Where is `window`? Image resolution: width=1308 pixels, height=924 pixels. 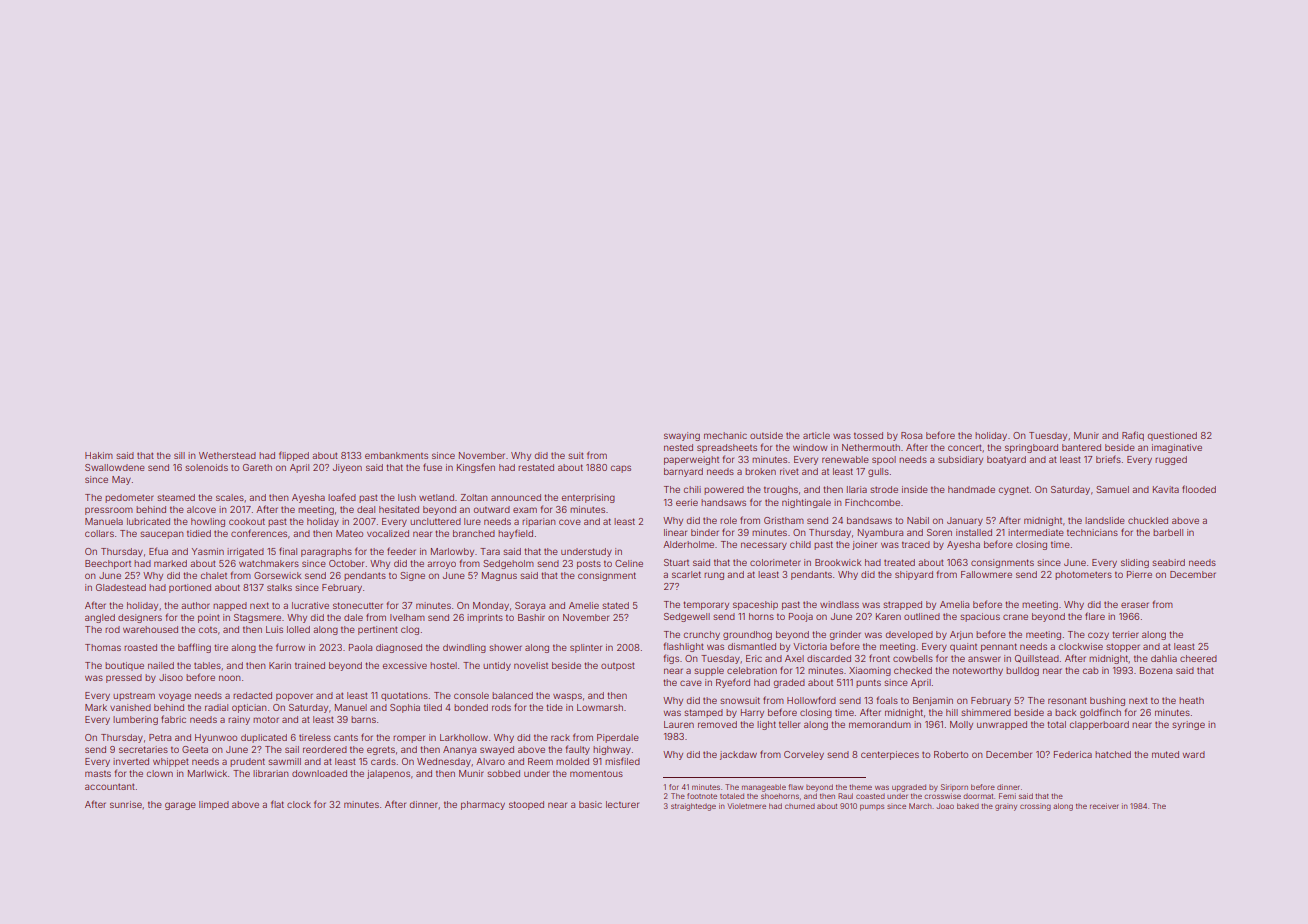 window is located at coordinates (810, 447).
